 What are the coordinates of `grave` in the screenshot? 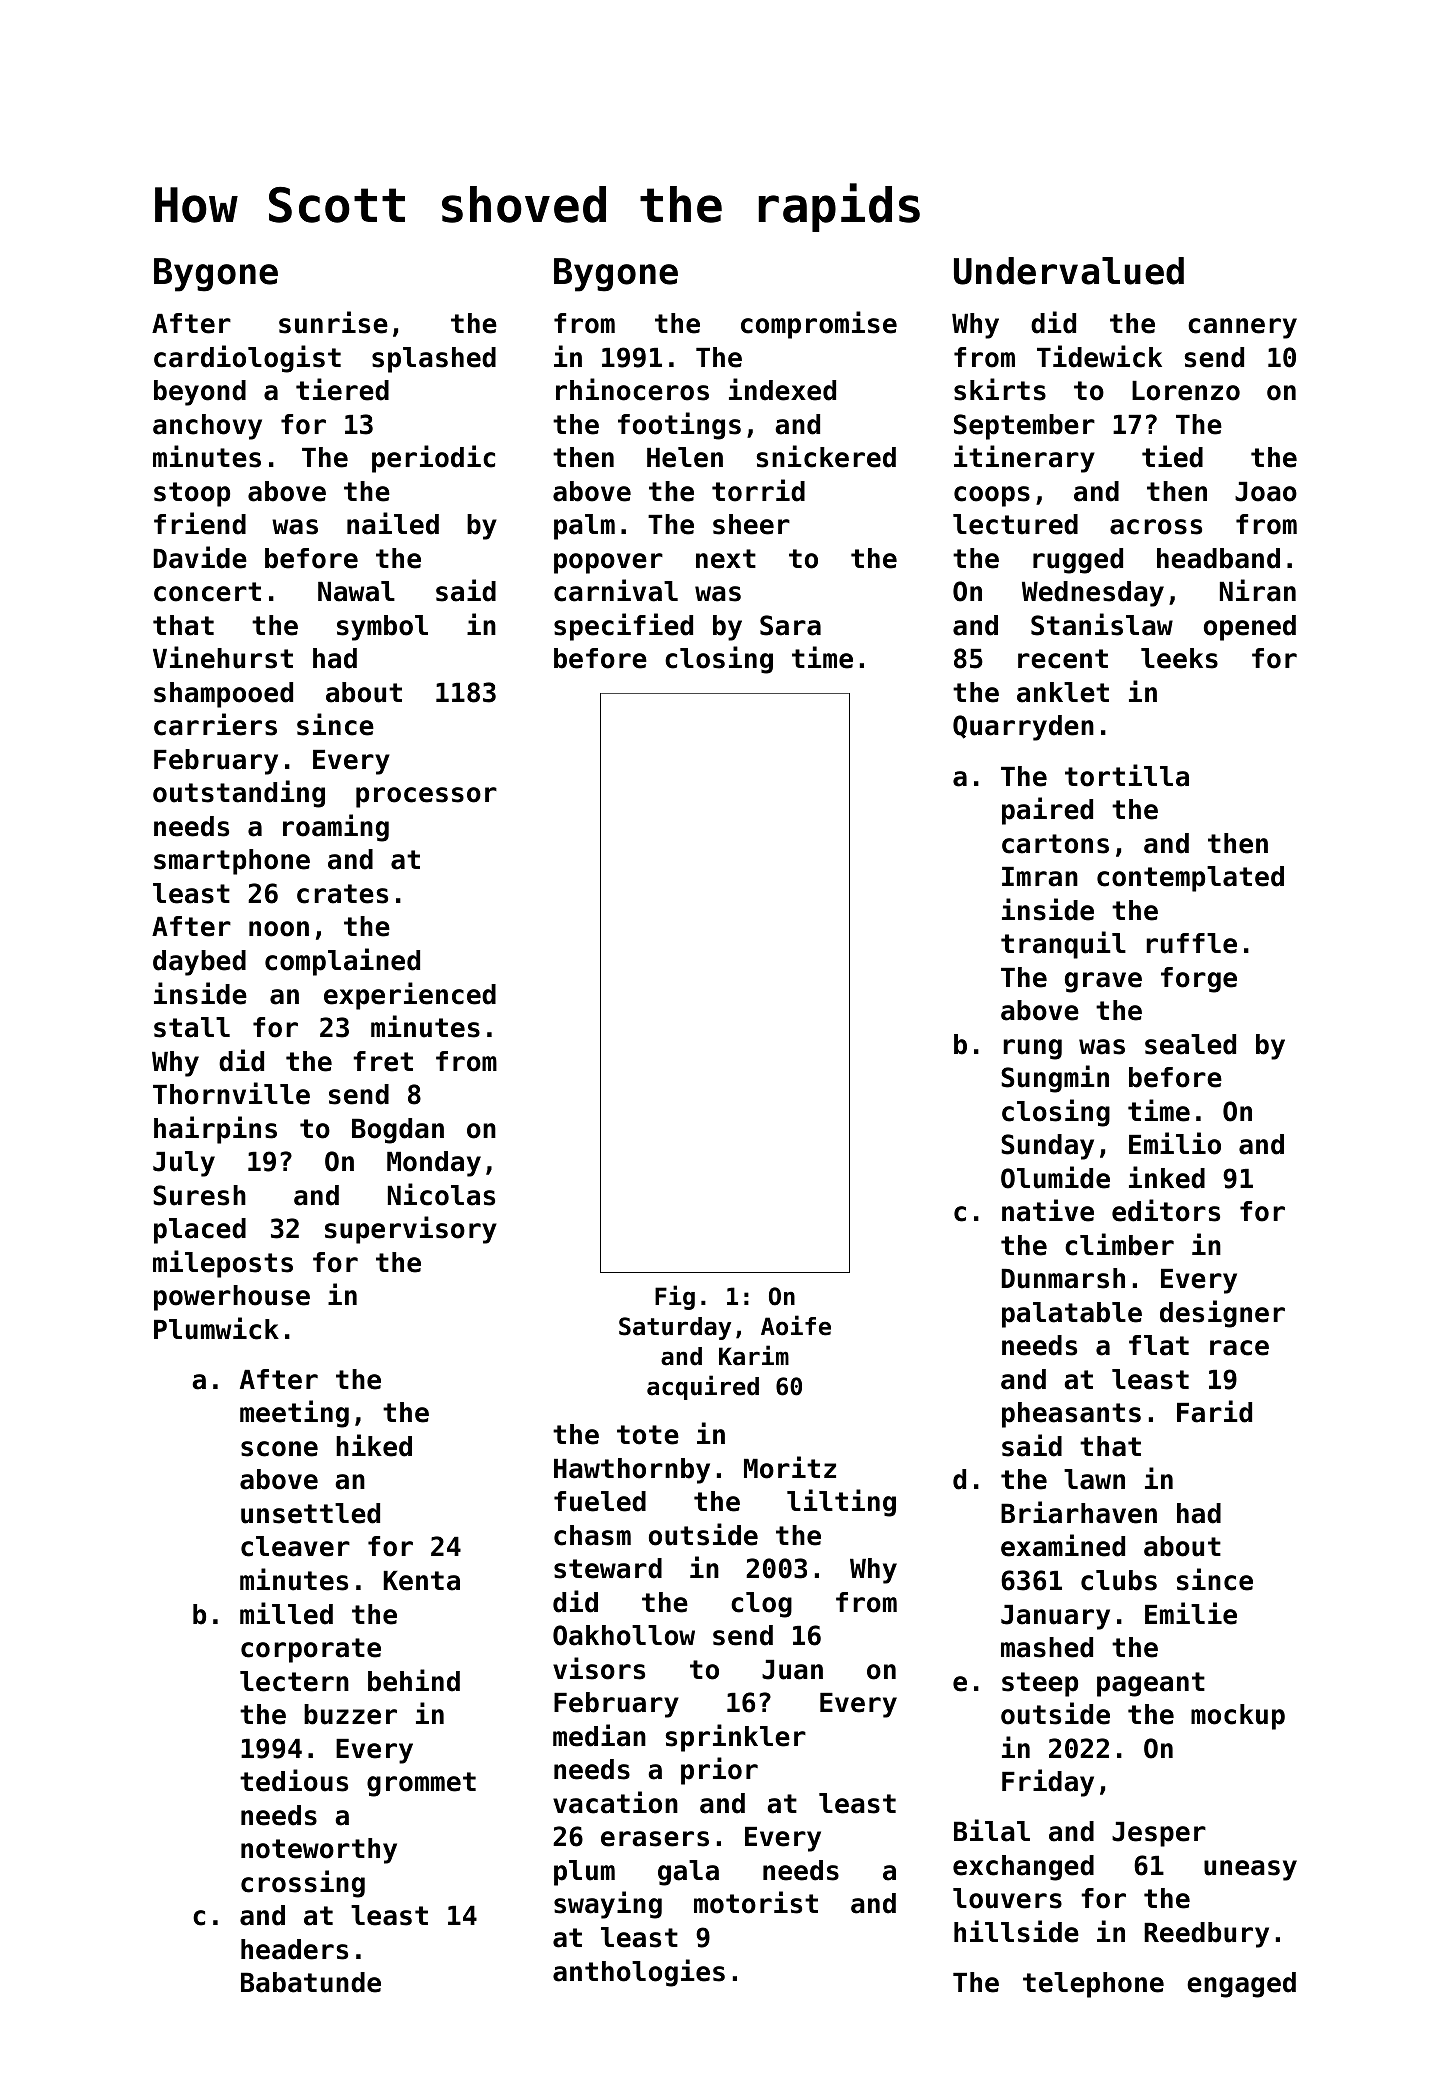 It's located at (1103, 982).
